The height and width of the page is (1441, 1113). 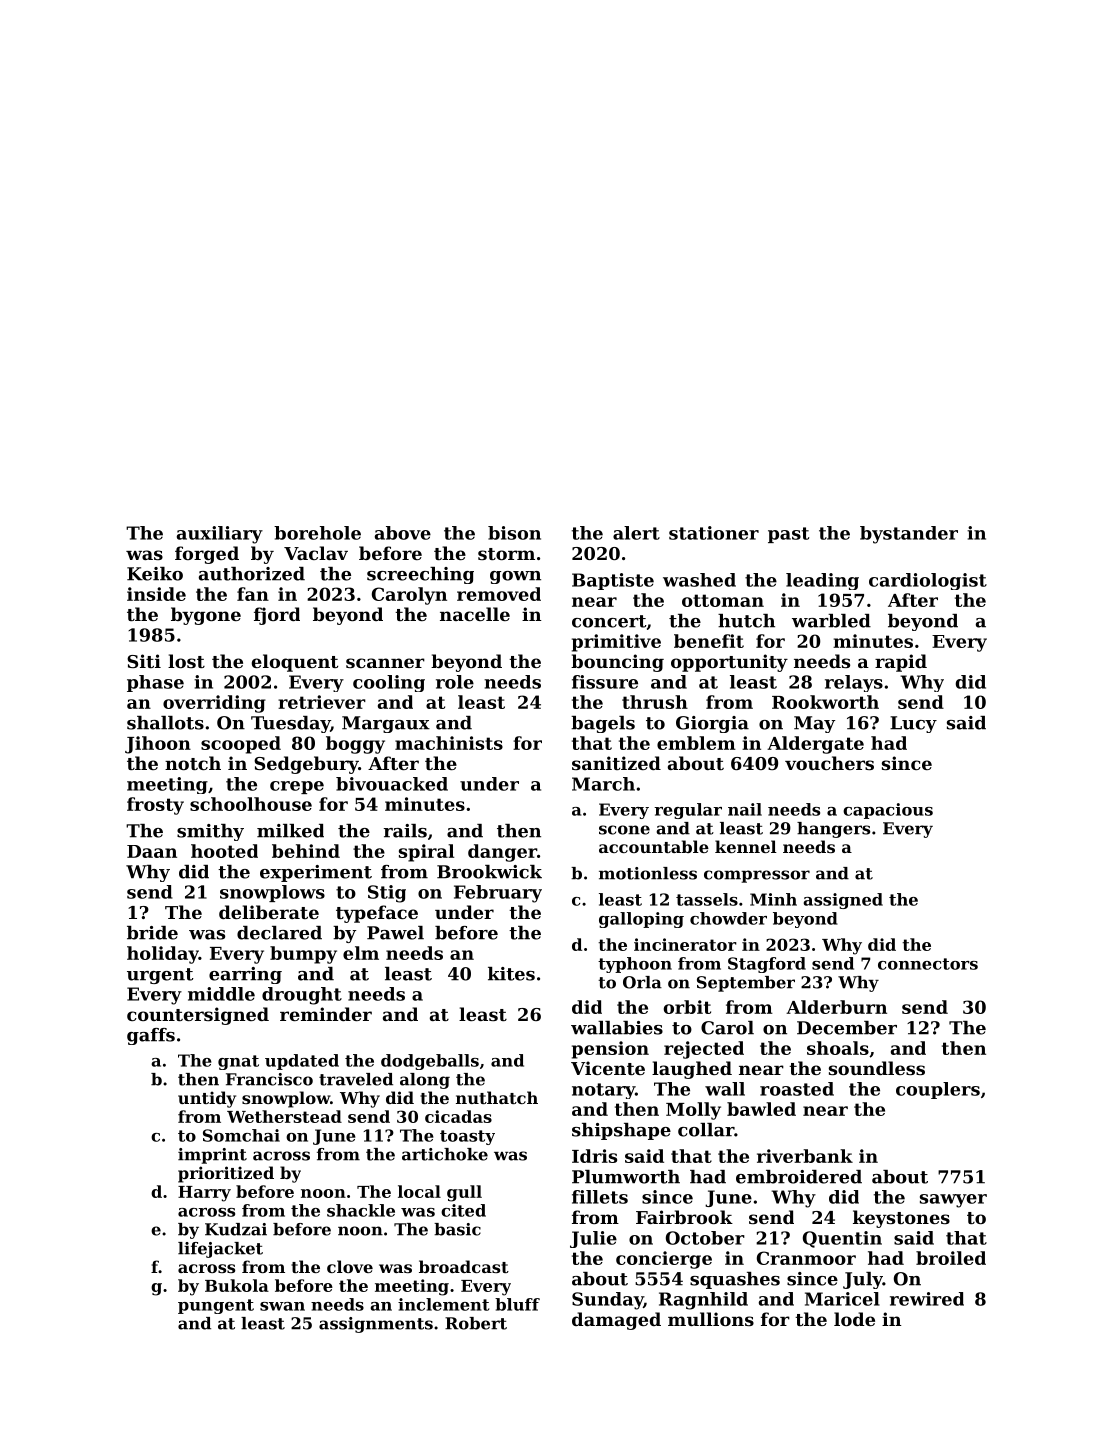 What do you see at coordinates (685, 944) in the page?
I see `incinerator` at bounding box center [685, 944].
